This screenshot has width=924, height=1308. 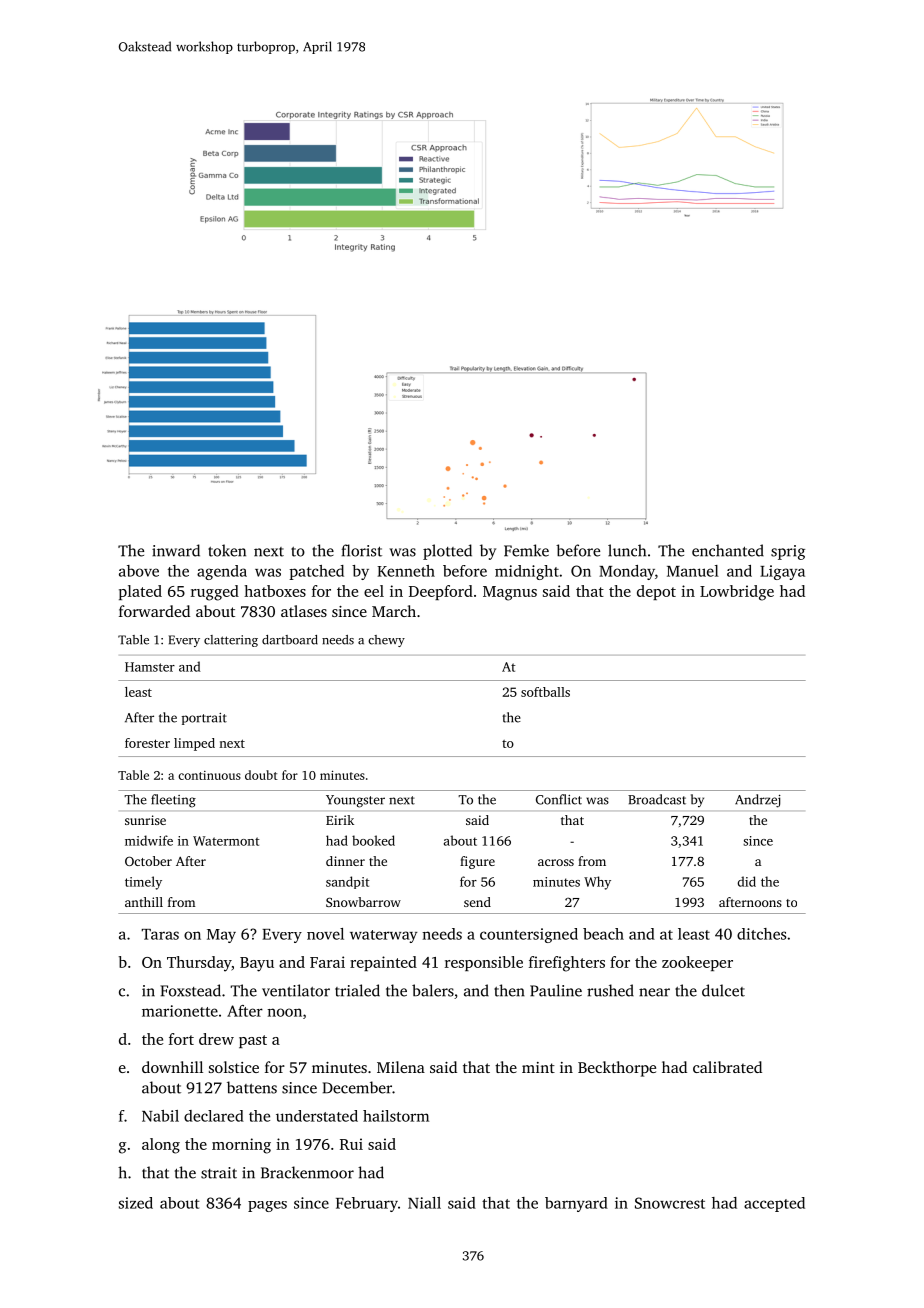 I want to click on Youngster, so click(x=355, y=801).
